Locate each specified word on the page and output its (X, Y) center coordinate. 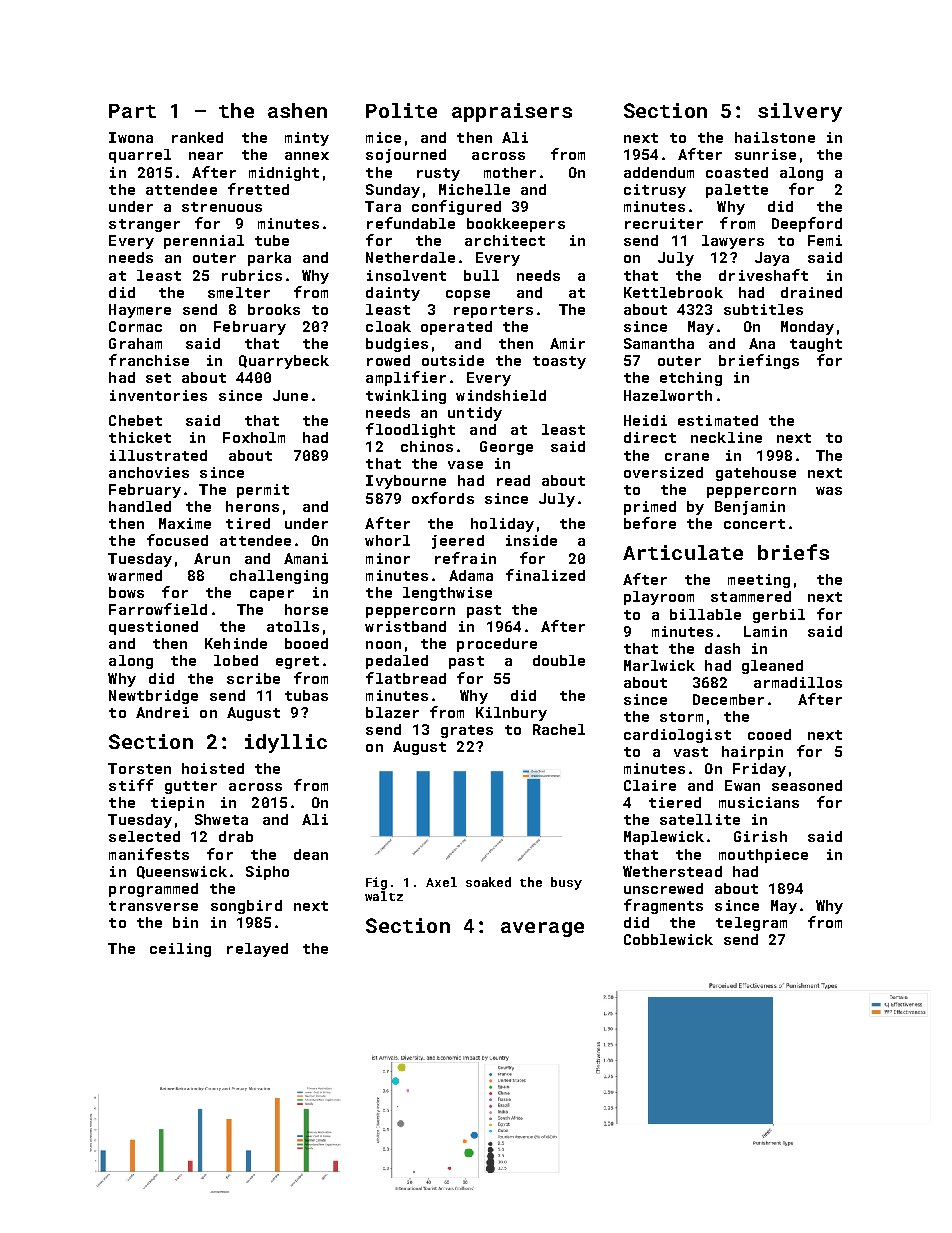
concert (754, 524)
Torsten (139, 768)
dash (722, 648)
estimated (718, 420)
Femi (825, 240)
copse (468, 295)
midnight (284, 174)
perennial (204, 242)
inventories (158, 395)
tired (248, 523)
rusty (438, 174)
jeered (458, 542)
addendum (659, 172)
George (506, 448)
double (559, 660)
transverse (153, 906)
